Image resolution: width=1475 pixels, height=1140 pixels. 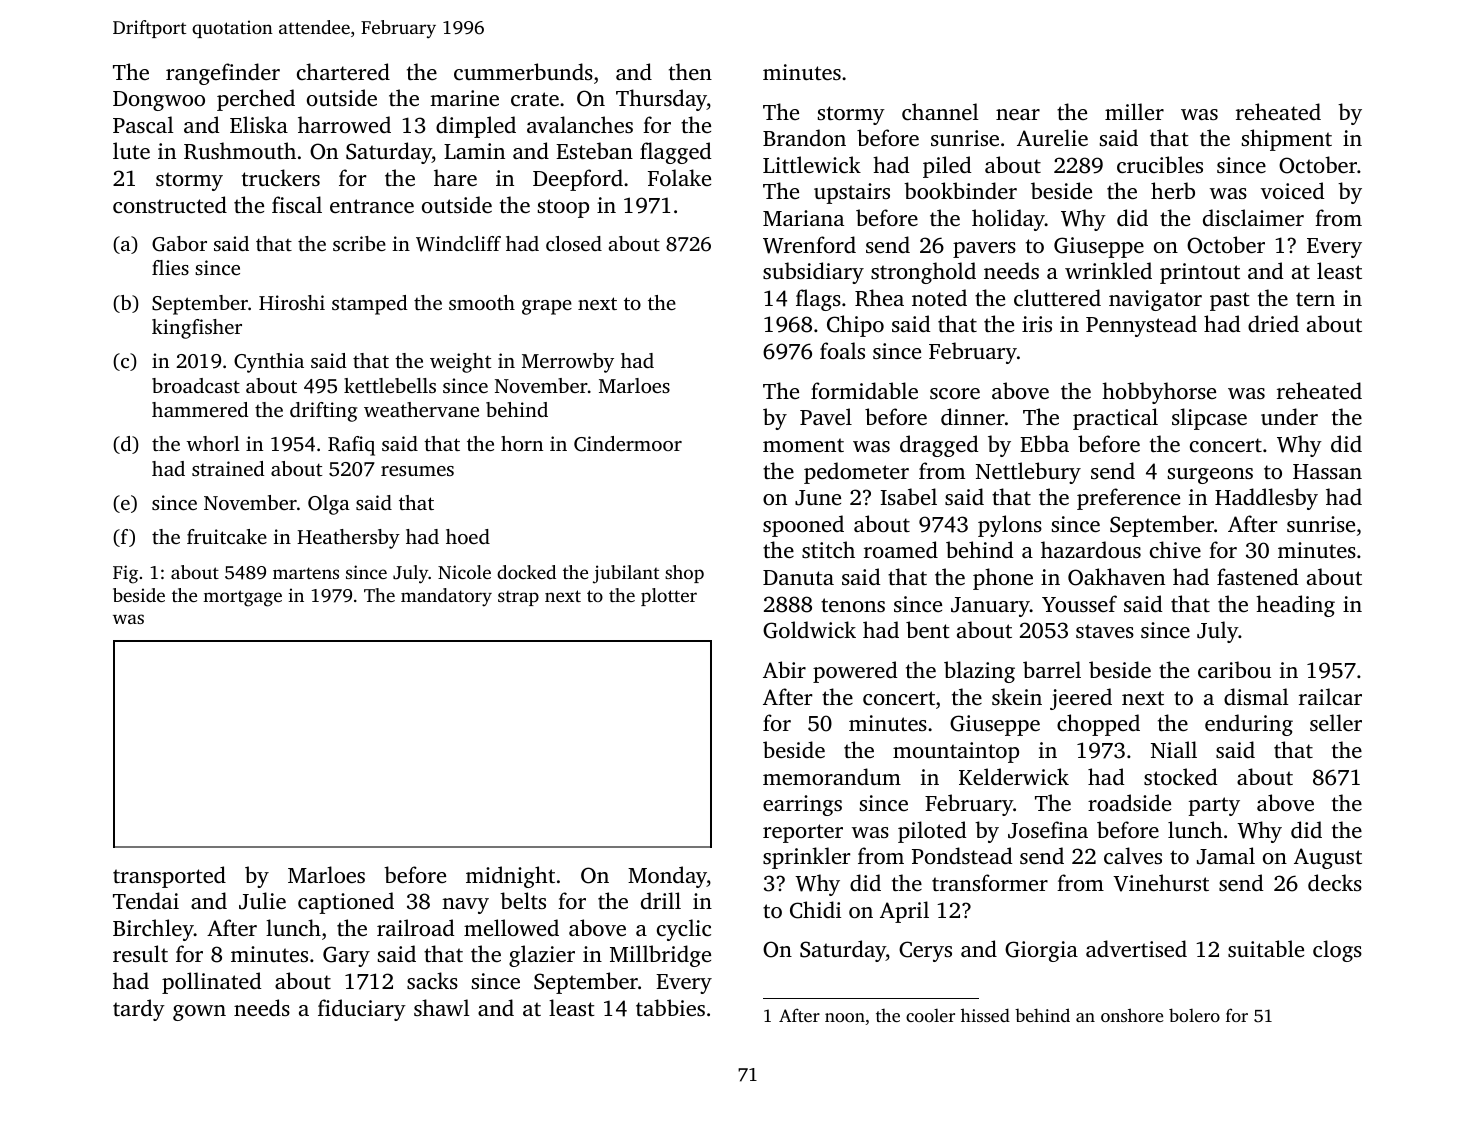 What do you see at coordinates (523, 71) in the screenshot?
I see `cummerbunds` at bounding box center [523, 71].
